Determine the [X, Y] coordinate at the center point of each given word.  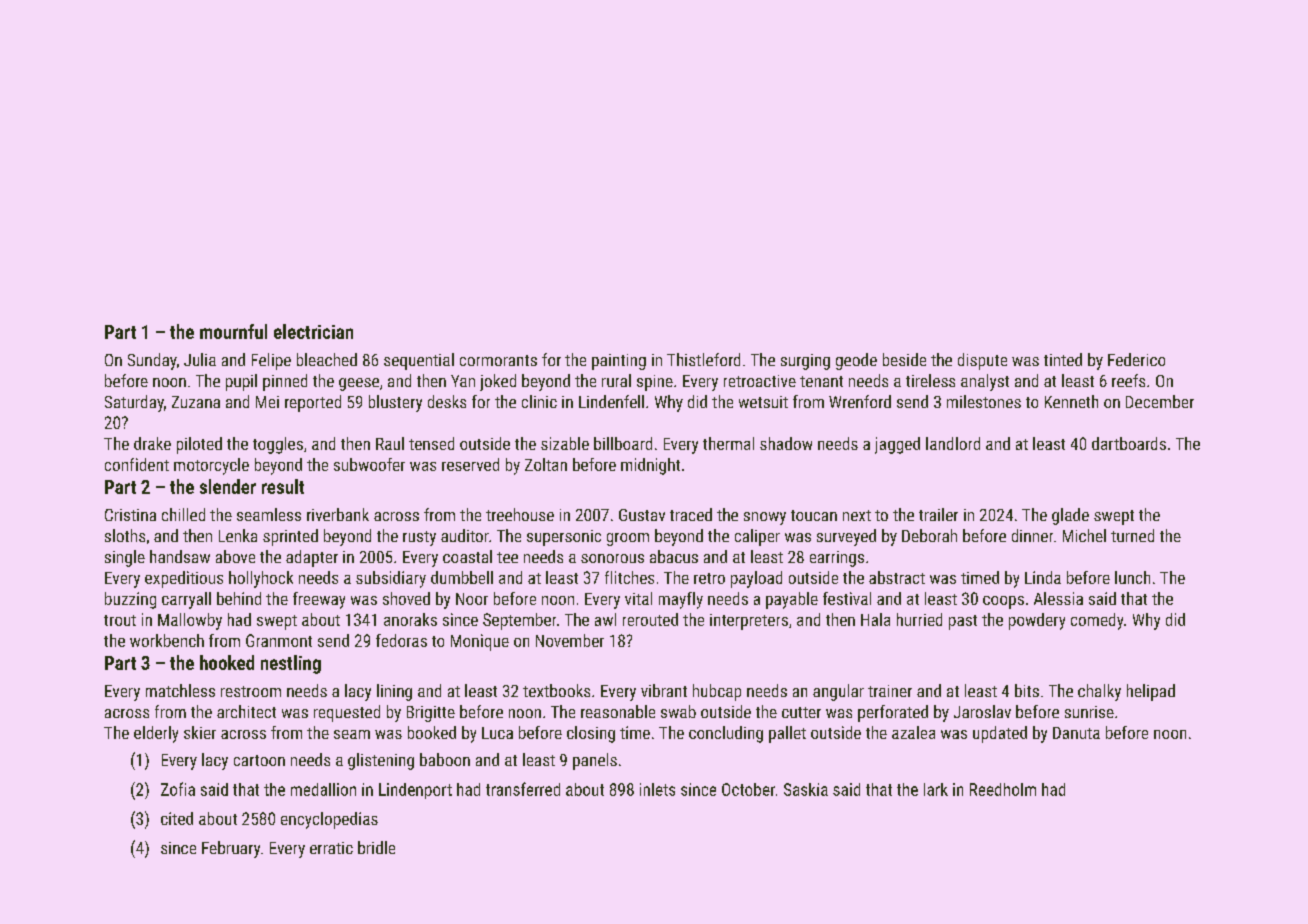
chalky [1099, 692]
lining [394, 692]
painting [619, 362]
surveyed [846, 537]
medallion [323, 789]
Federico [1136, 359]
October [748, 789]
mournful [233, 331]
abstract [897, 577]
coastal [467, 556]
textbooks [556, 690]
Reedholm [1003, 789]
